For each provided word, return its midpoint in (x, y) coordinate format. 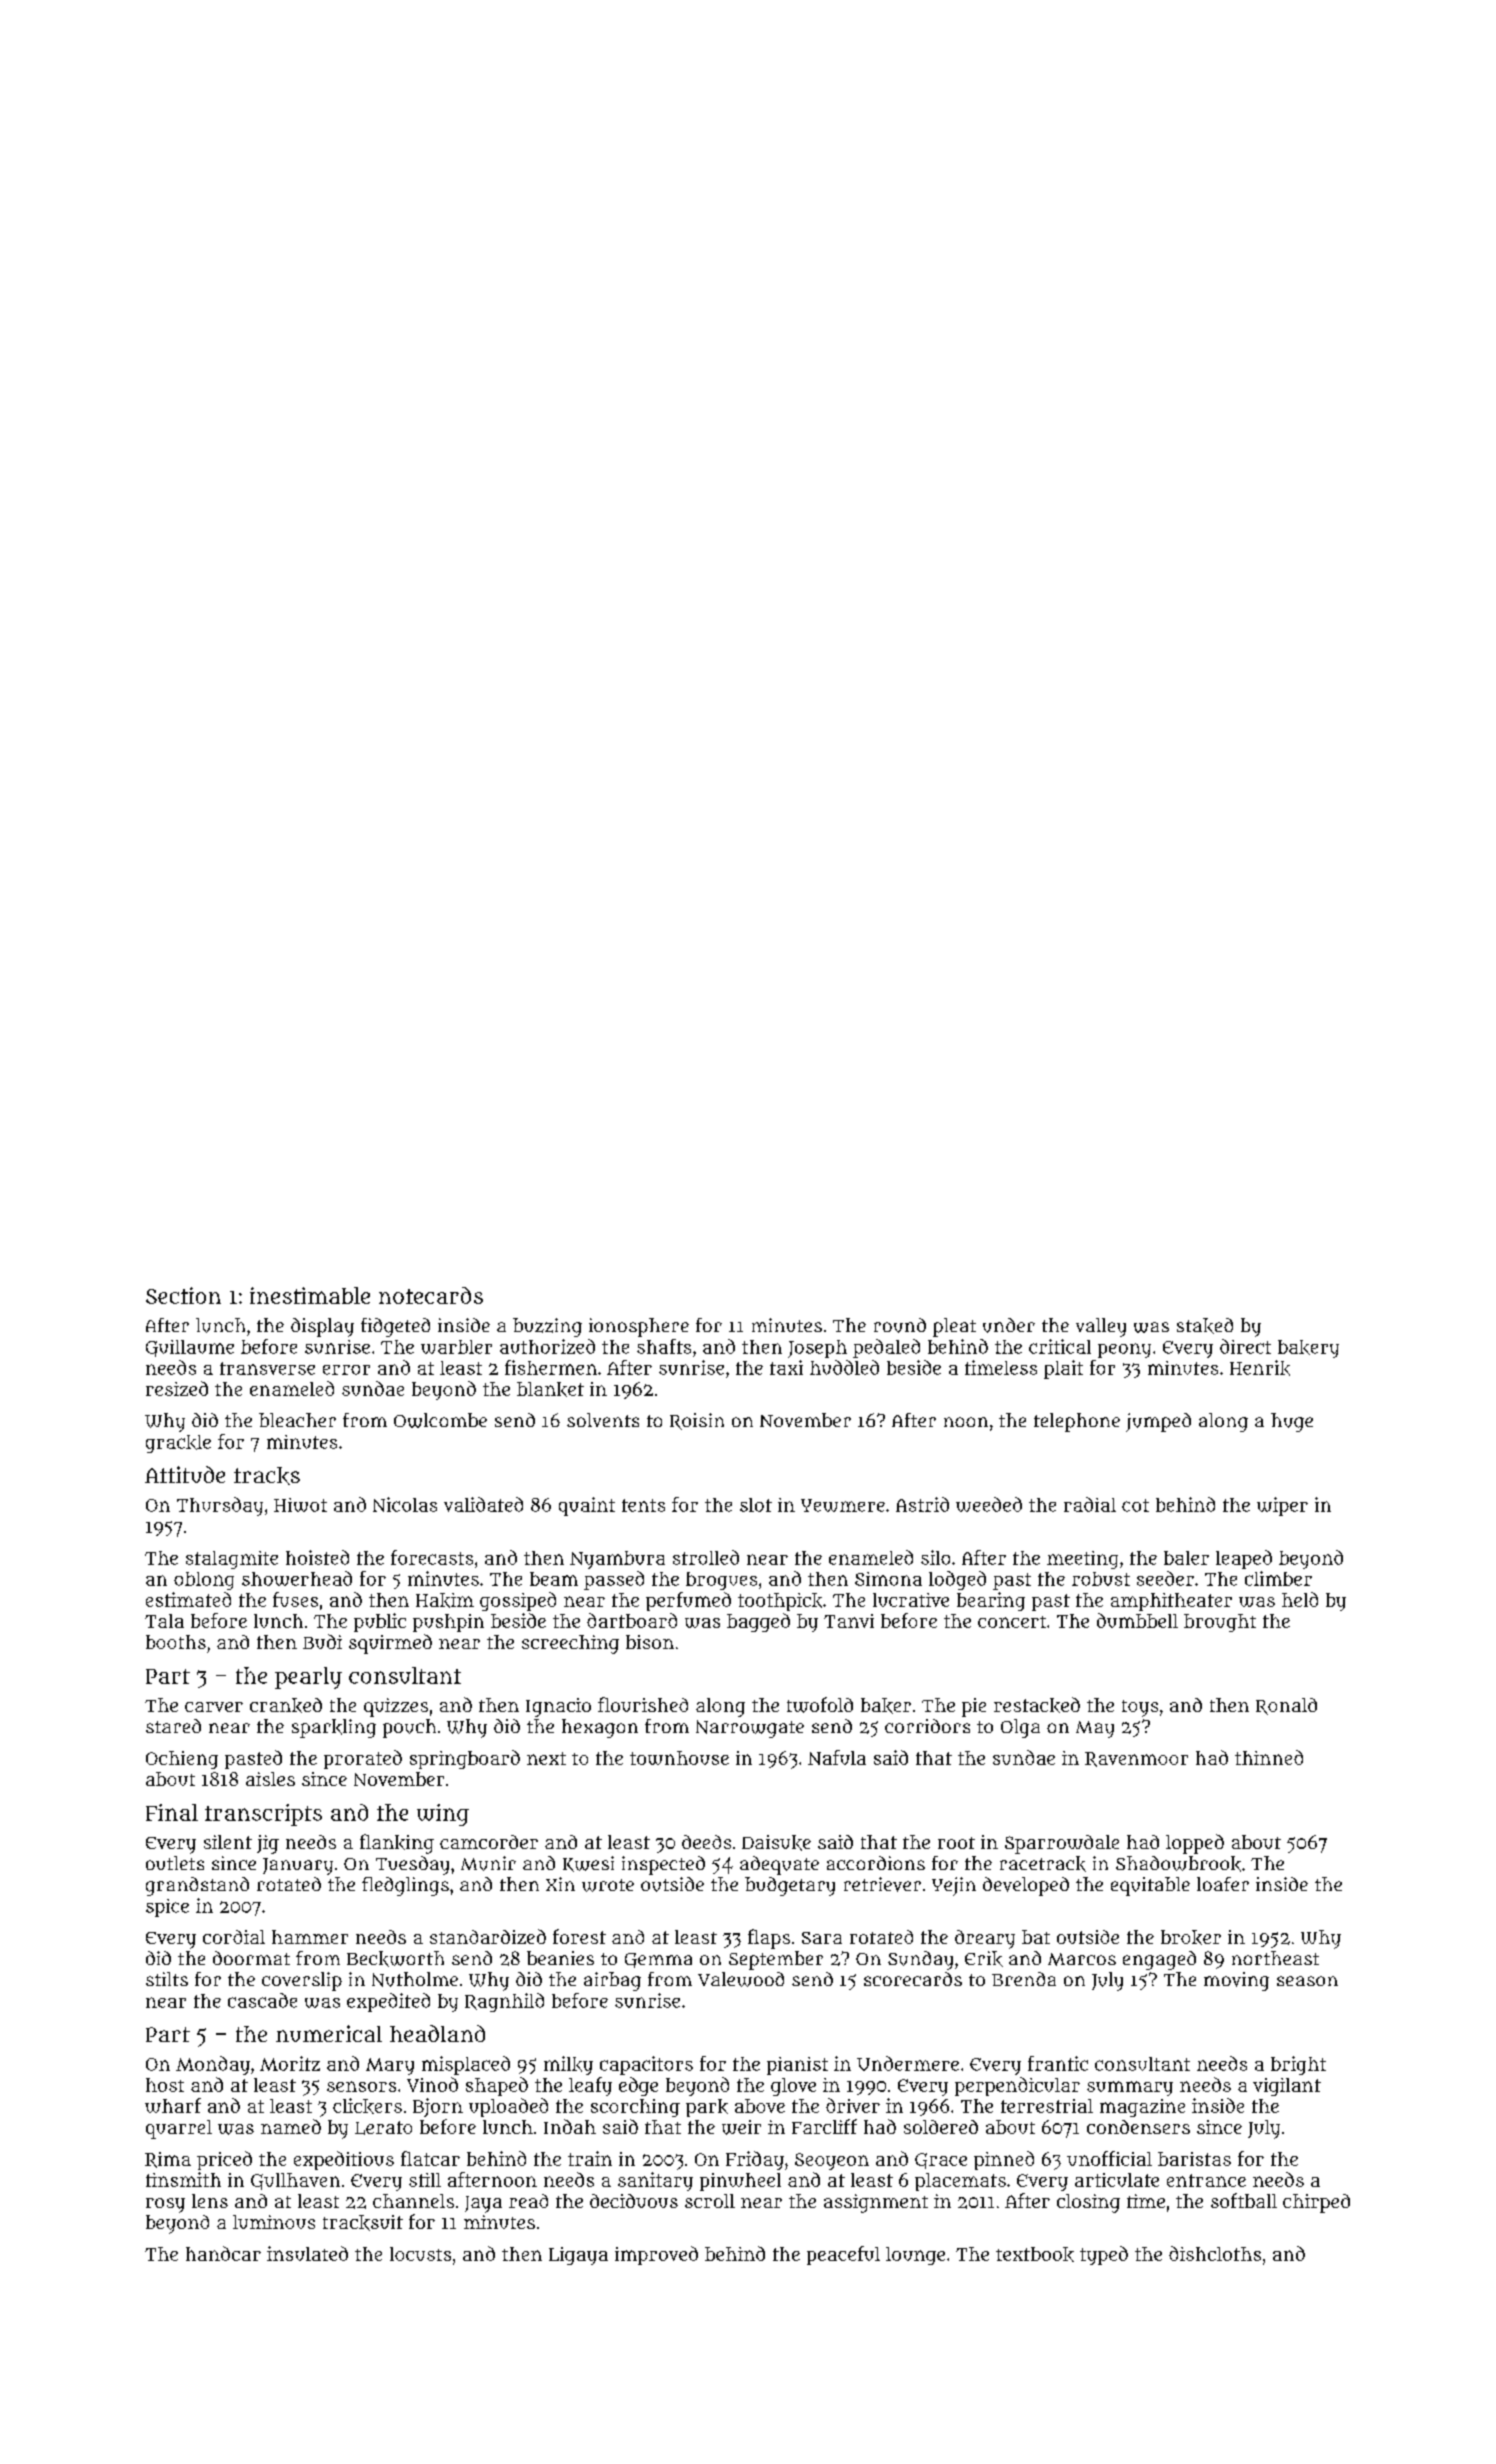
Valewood (741, 1979)
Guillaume (190, 1348)
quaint (587, 1506)
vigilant (1287, 2087)
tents (643, 1505)
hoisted (317, 1557)
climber (1278, 1578)
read (528, 2201)
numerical (329, 2033)
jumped (1158, 1422)
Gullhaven (295, 2181)
